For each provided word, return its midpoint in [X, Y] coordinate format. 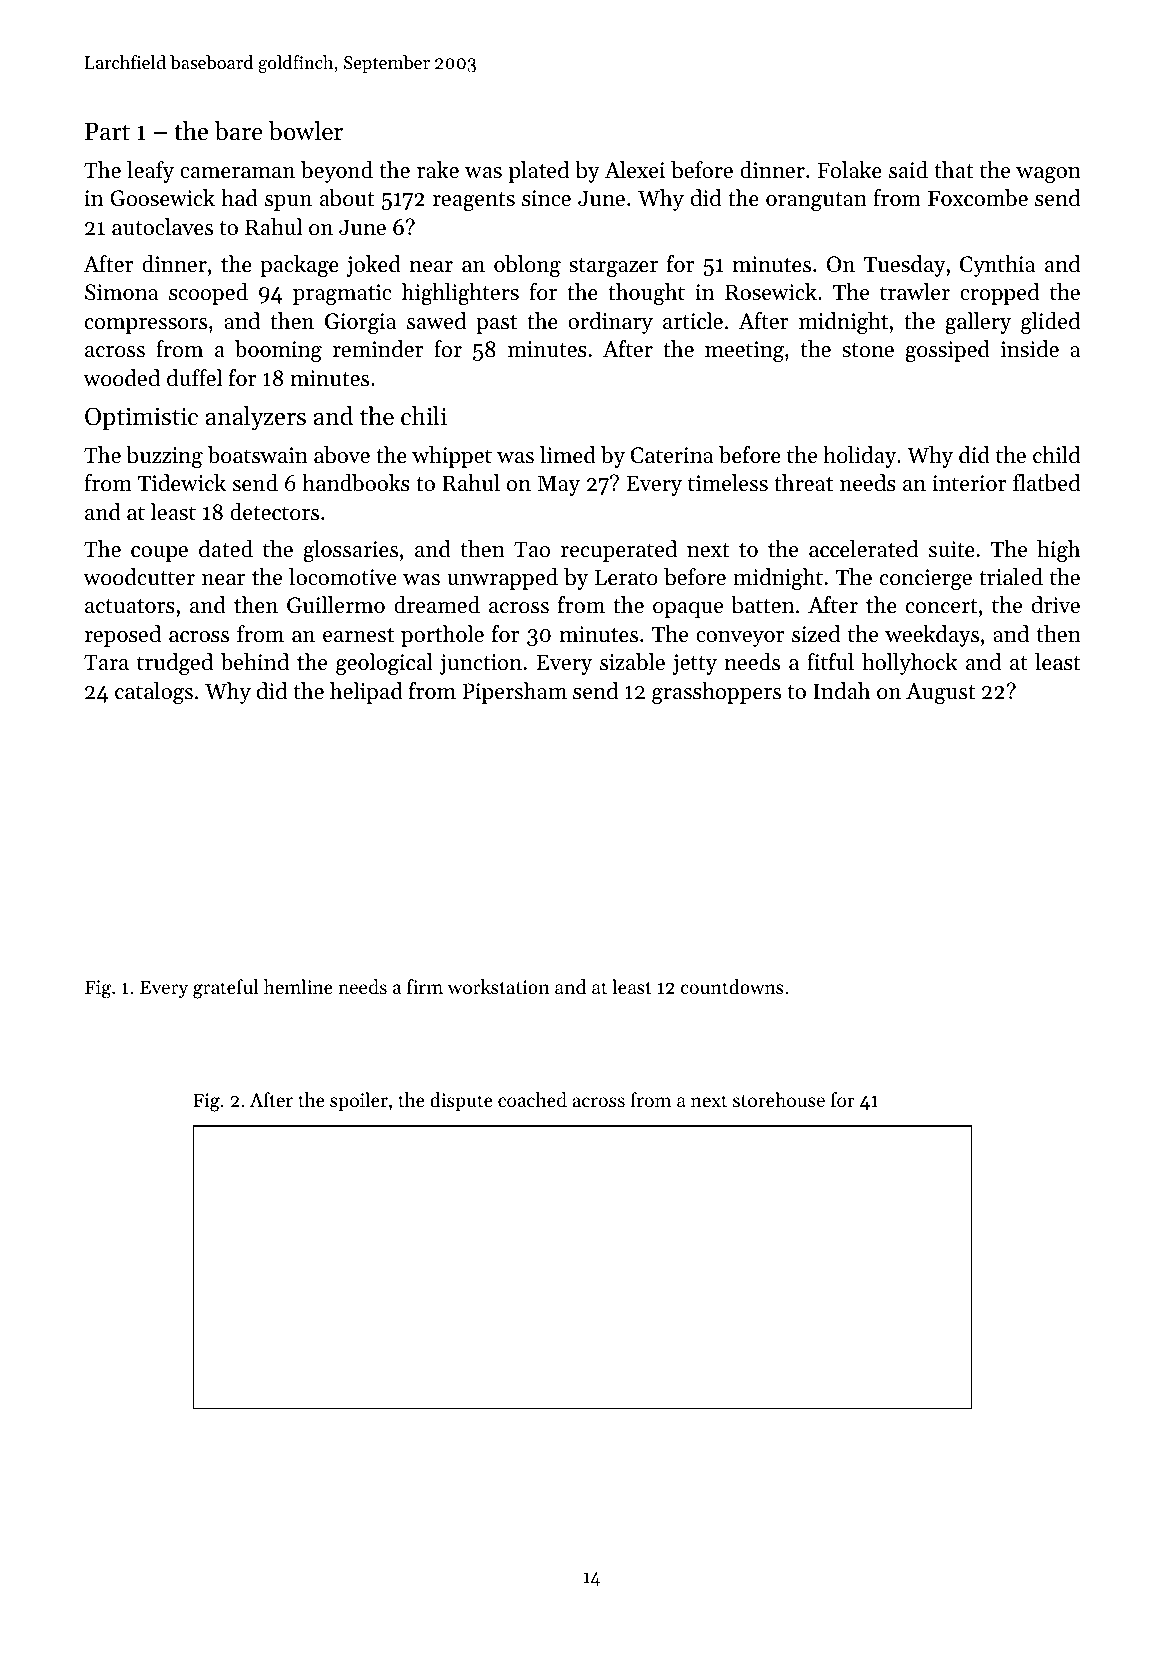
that [954, 170]
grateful [226, 989]
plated [539, 172]
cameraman [237, 173]
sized [816, 634]
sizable [632, 662]
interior [969, 483]
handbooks [356, 483]
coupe [159, 554]
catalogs [154, 693]
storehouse [779, 1099]
